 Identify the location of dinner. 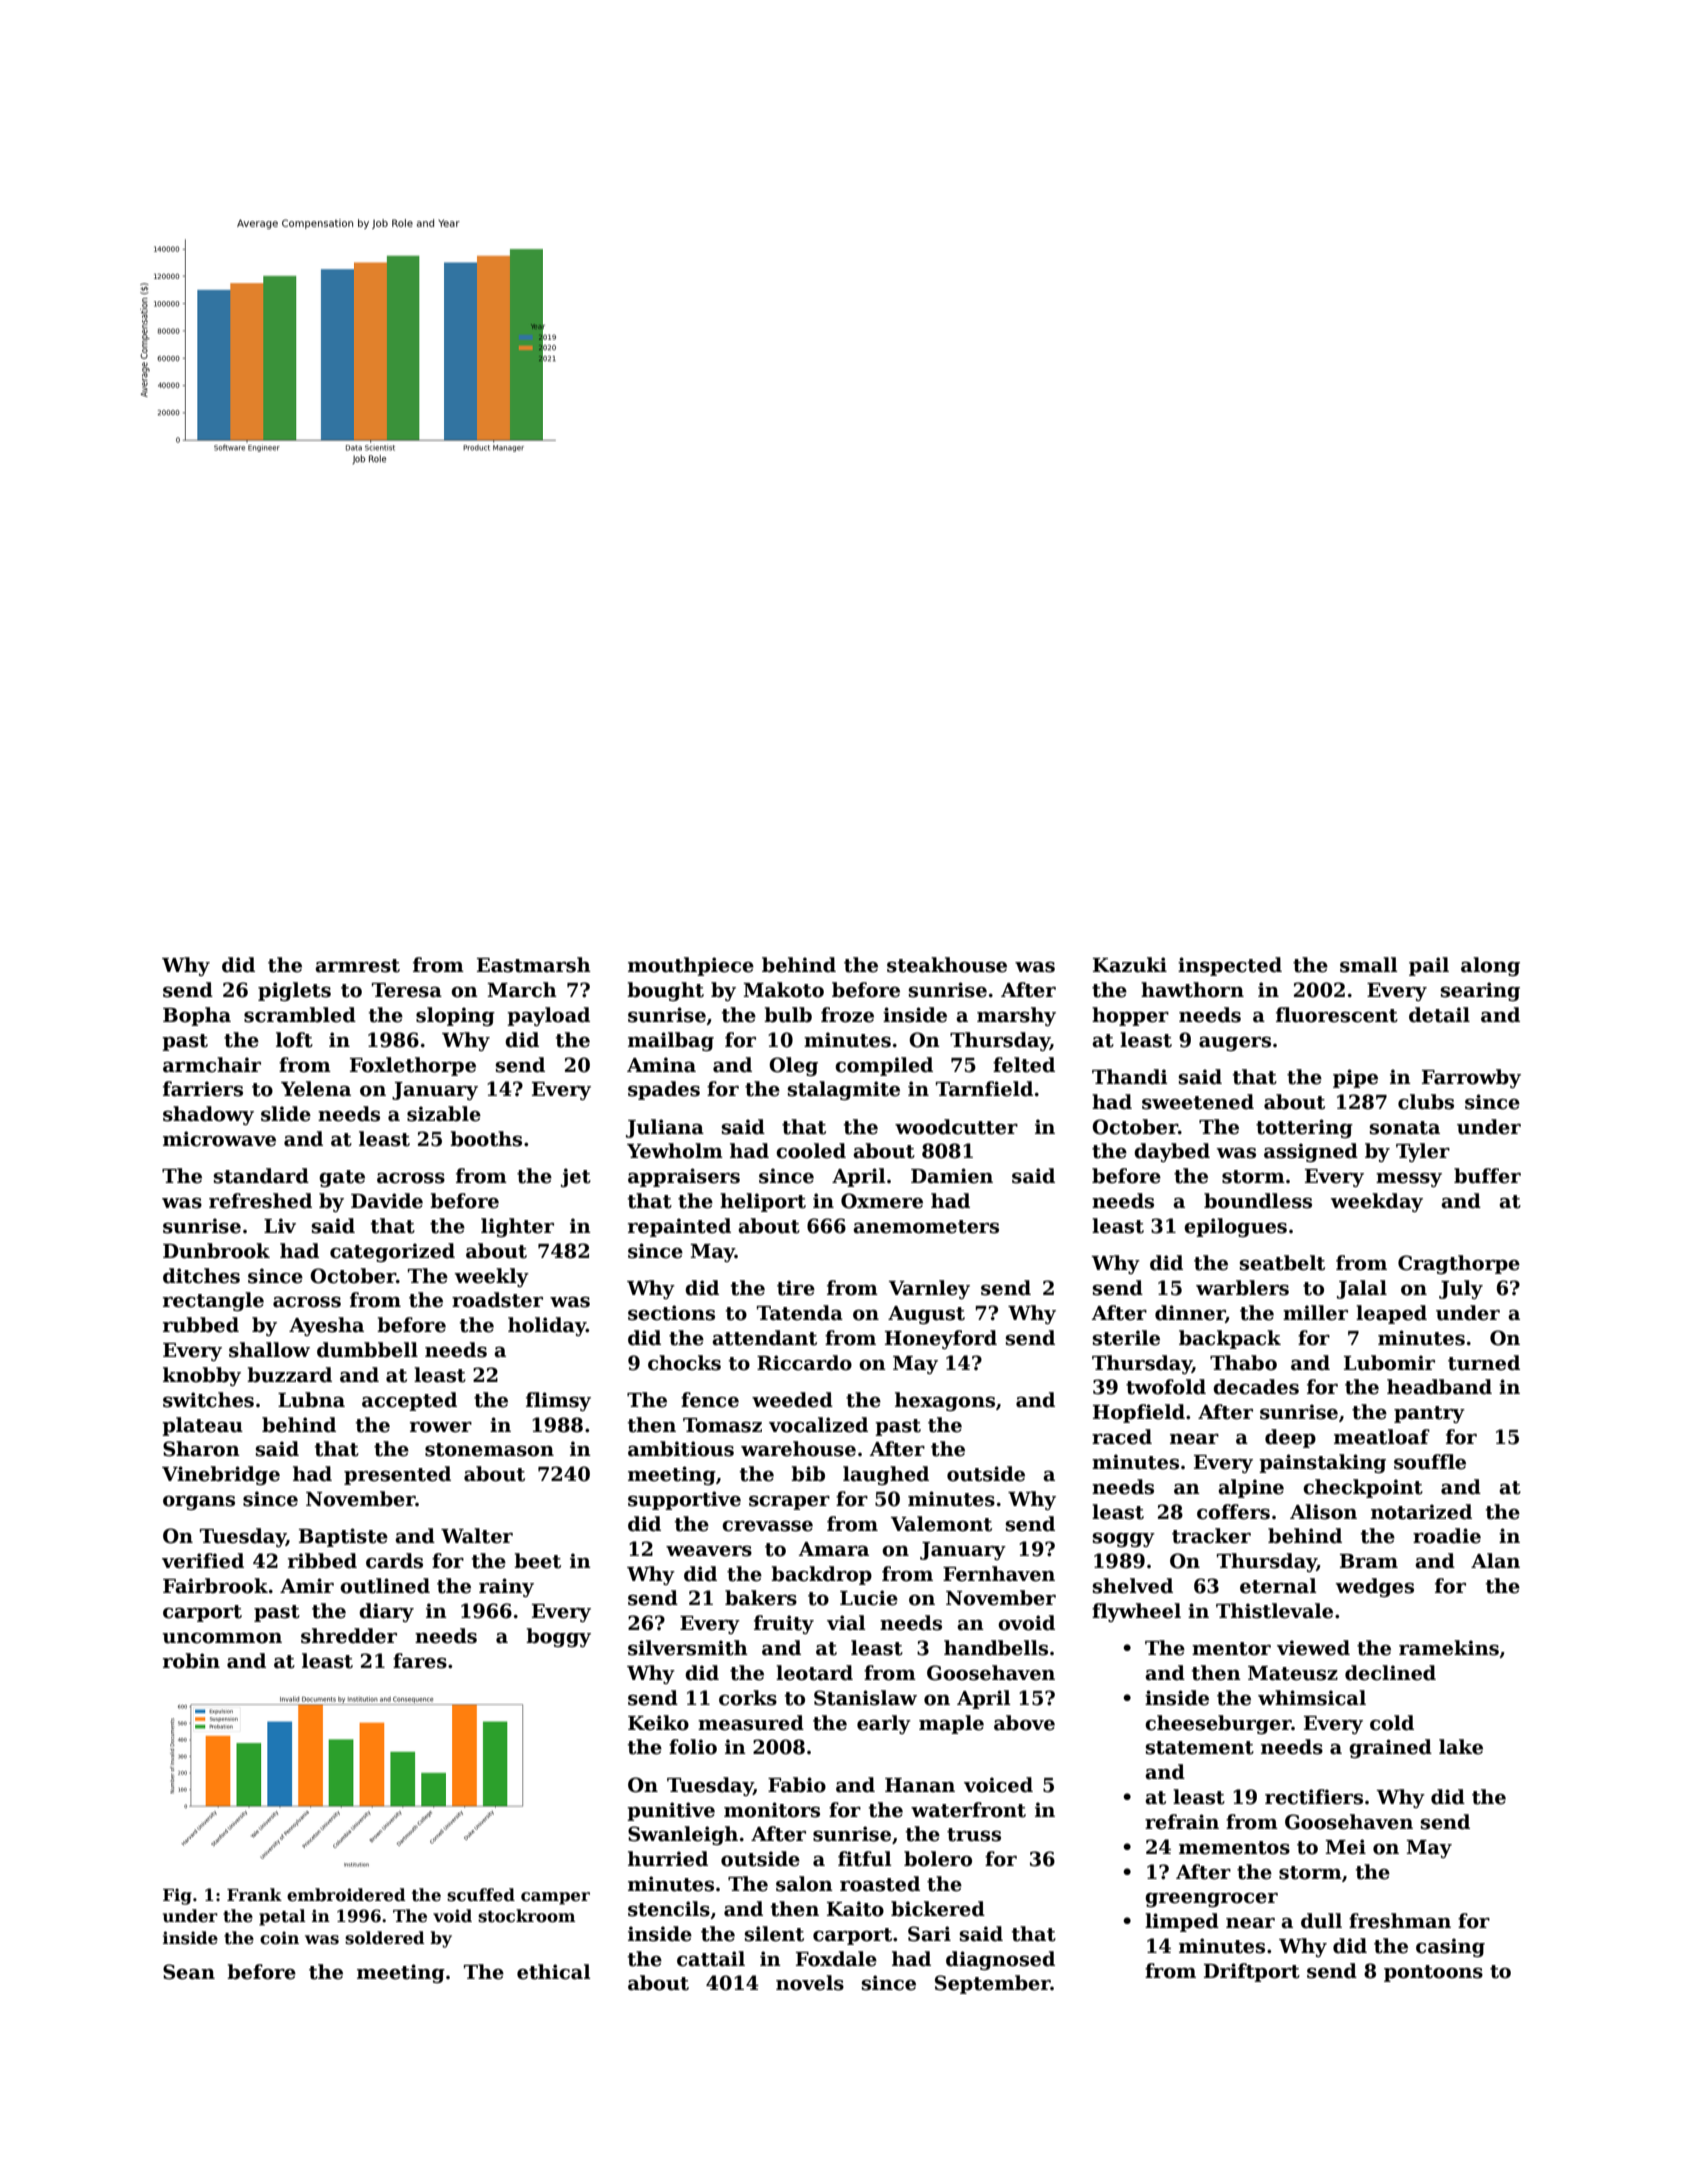
(1190, 1313).
